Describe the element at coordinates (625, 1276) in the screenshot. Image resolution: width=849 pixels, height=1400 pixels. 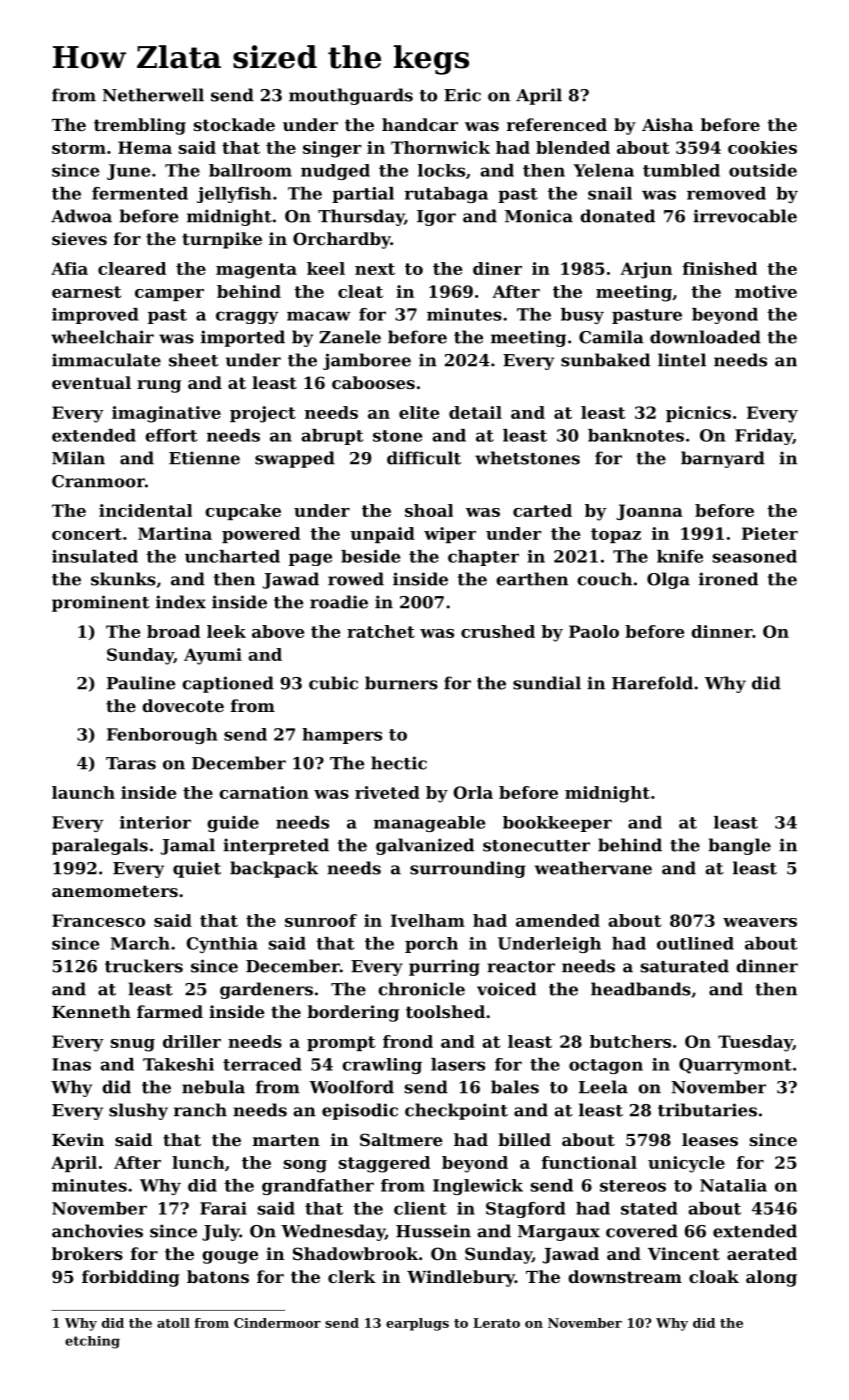
I see `downstream` at that location.
